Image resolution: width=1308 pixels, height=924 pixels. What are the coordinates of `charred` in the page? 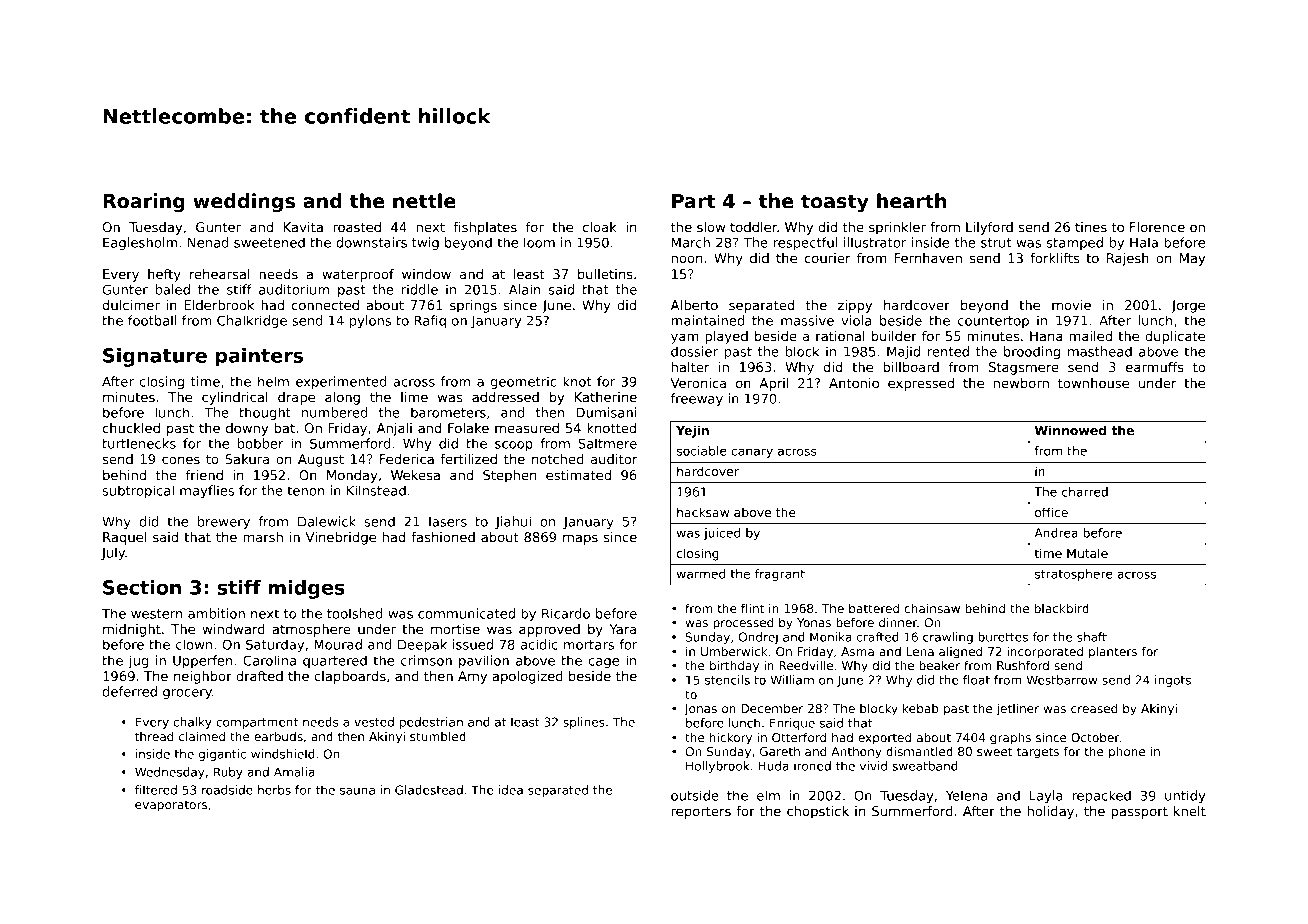 It's located at (1085, 492).
